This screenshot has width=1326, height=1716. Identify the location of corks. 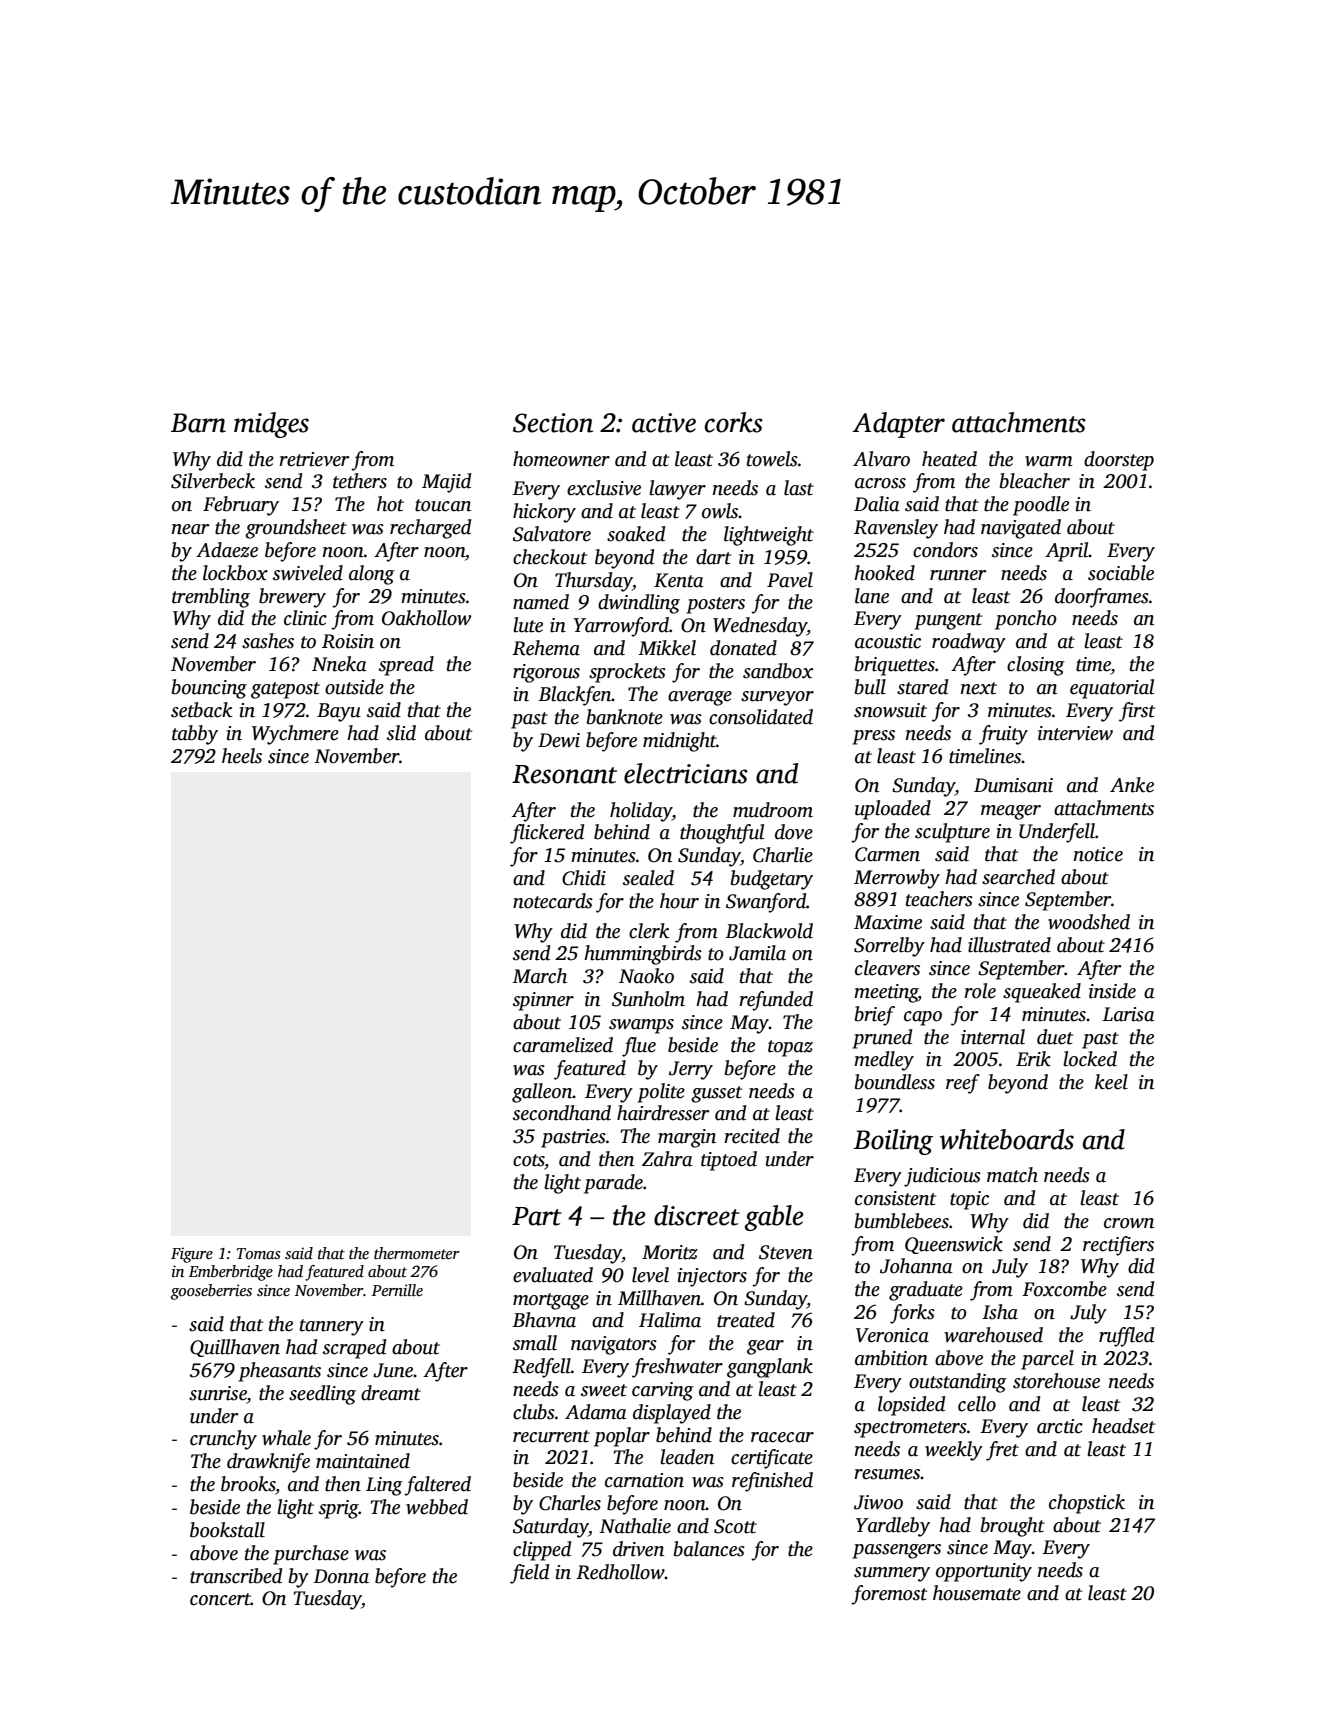
(734, 422).
